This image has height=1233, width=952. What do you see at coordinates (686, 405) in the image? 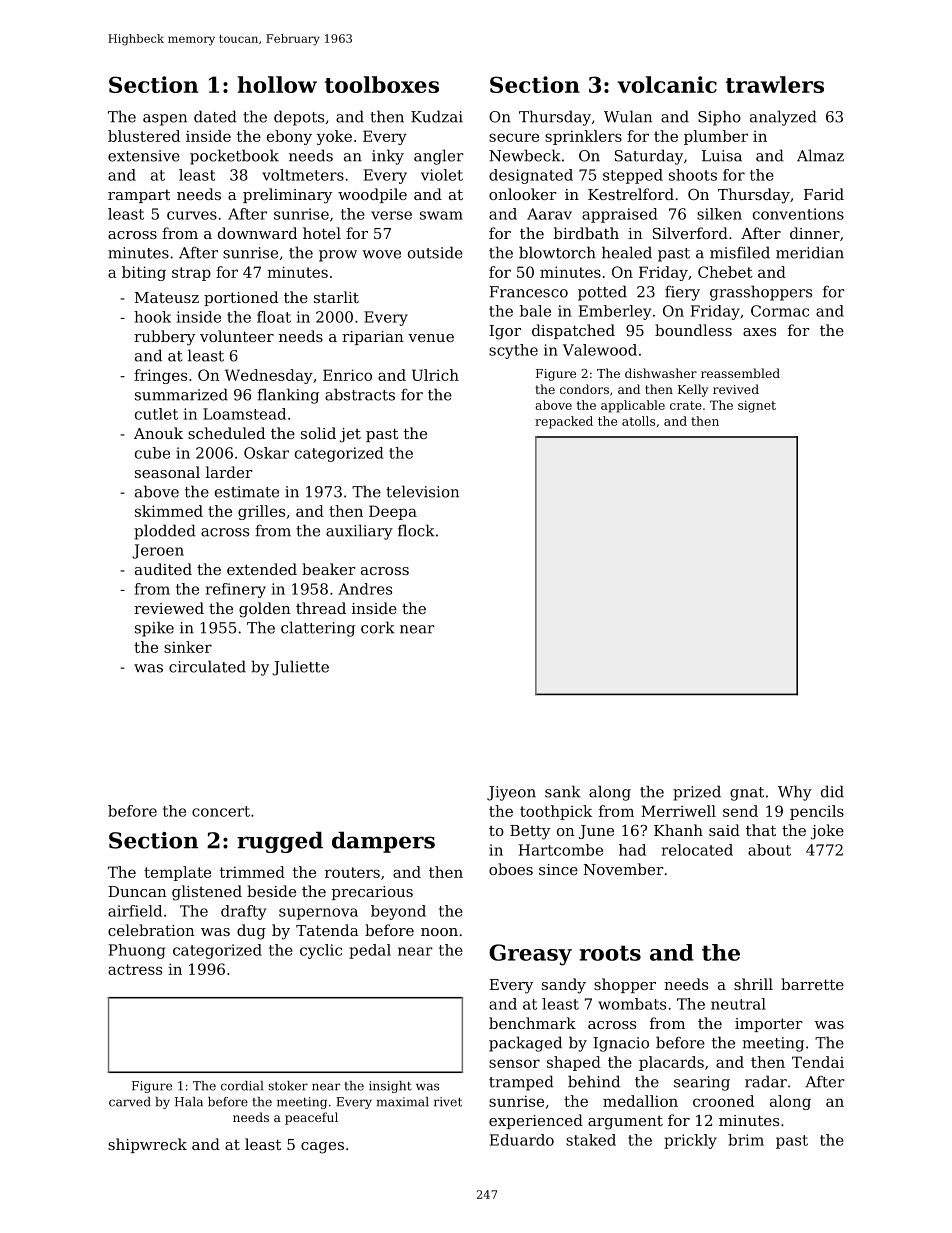
I see `crate` at bounding box center [686, 405].
